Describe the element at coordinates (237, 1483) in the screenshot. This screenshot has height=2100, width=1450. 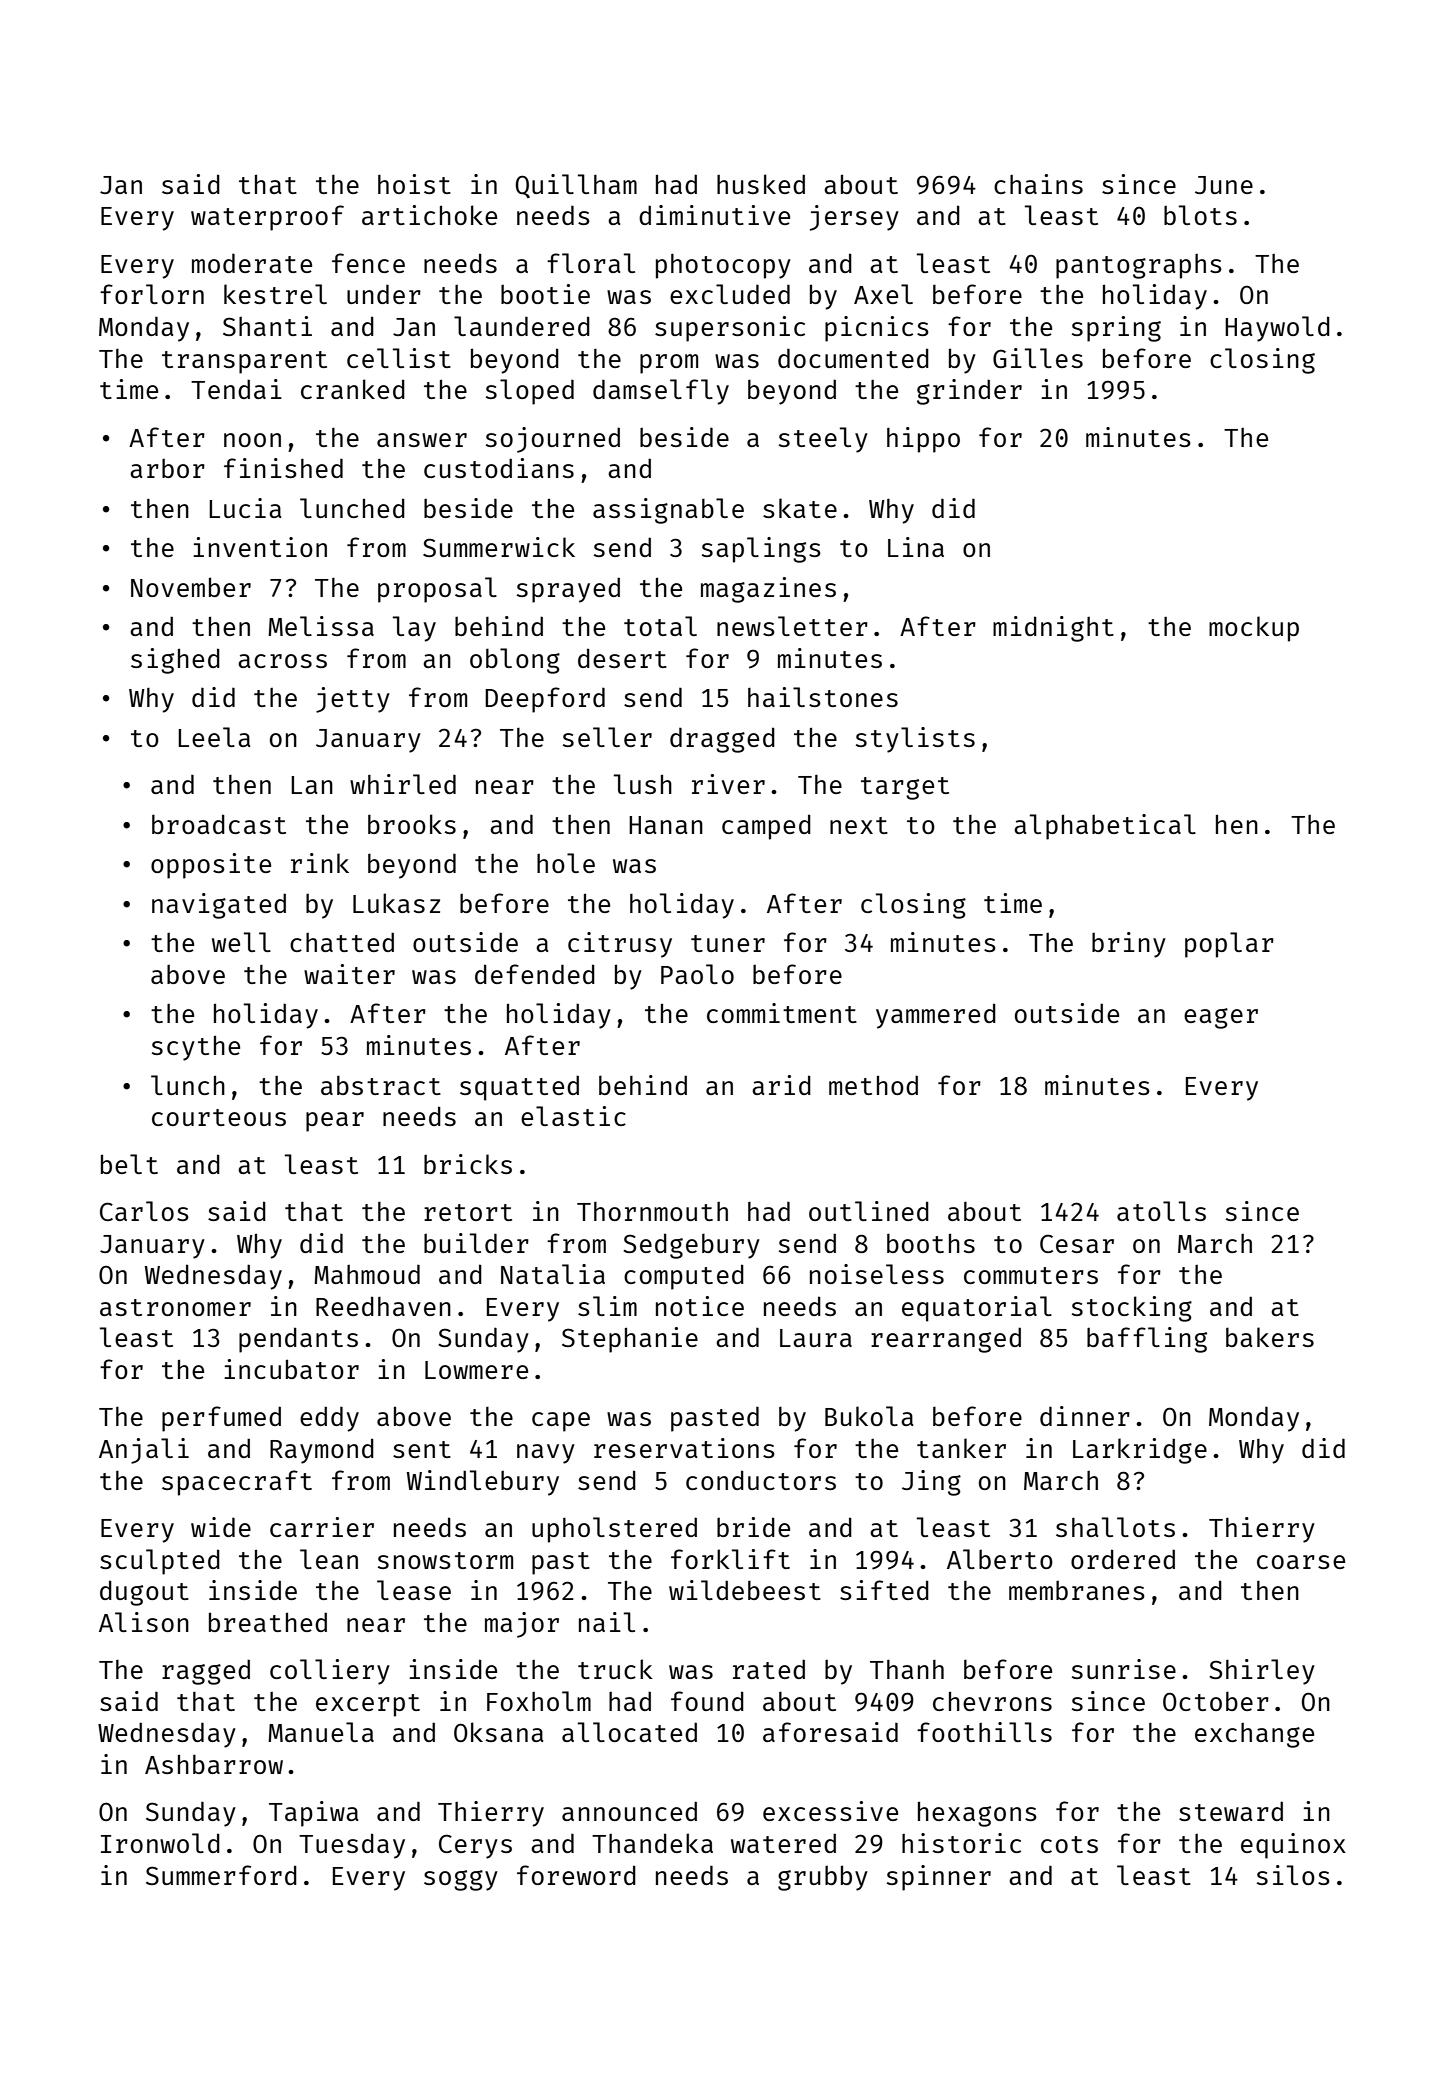
I see `spacecraft` at that location.
